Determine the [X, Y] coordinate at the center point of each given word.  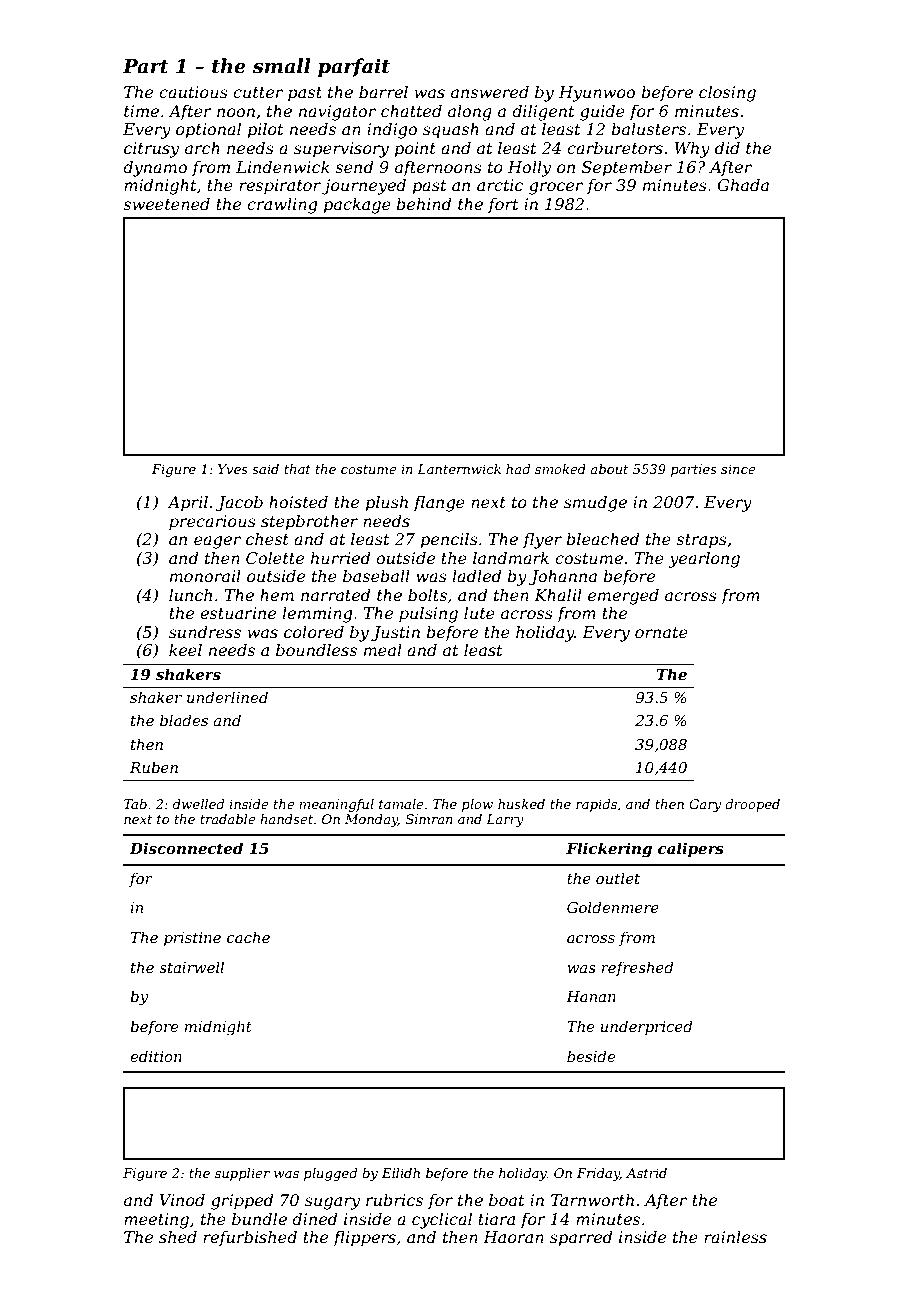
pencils [449, 540]
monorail [205, 575]
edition [156, 1056]
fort [503, 206]
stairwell [191, 967]
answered [490, 91]
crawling [282, 205]
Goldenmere [613, 907]
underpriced [646, 1027]
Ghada [743, 184]
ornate [661, 632]
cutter [258, 92]
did [727, 147]
